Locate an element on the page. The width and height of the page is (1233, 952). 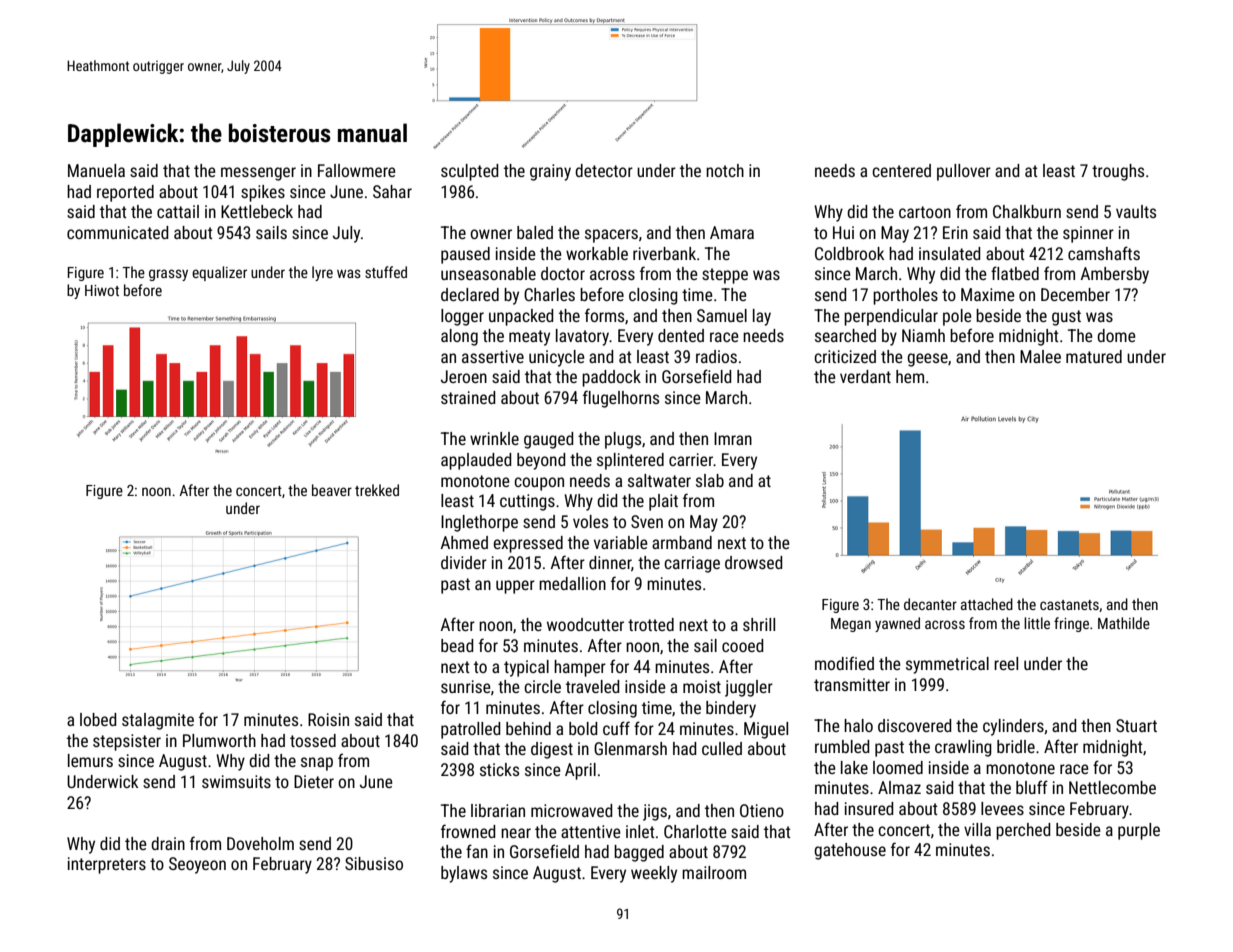
interpreters is located at coordinates (107, 865).
